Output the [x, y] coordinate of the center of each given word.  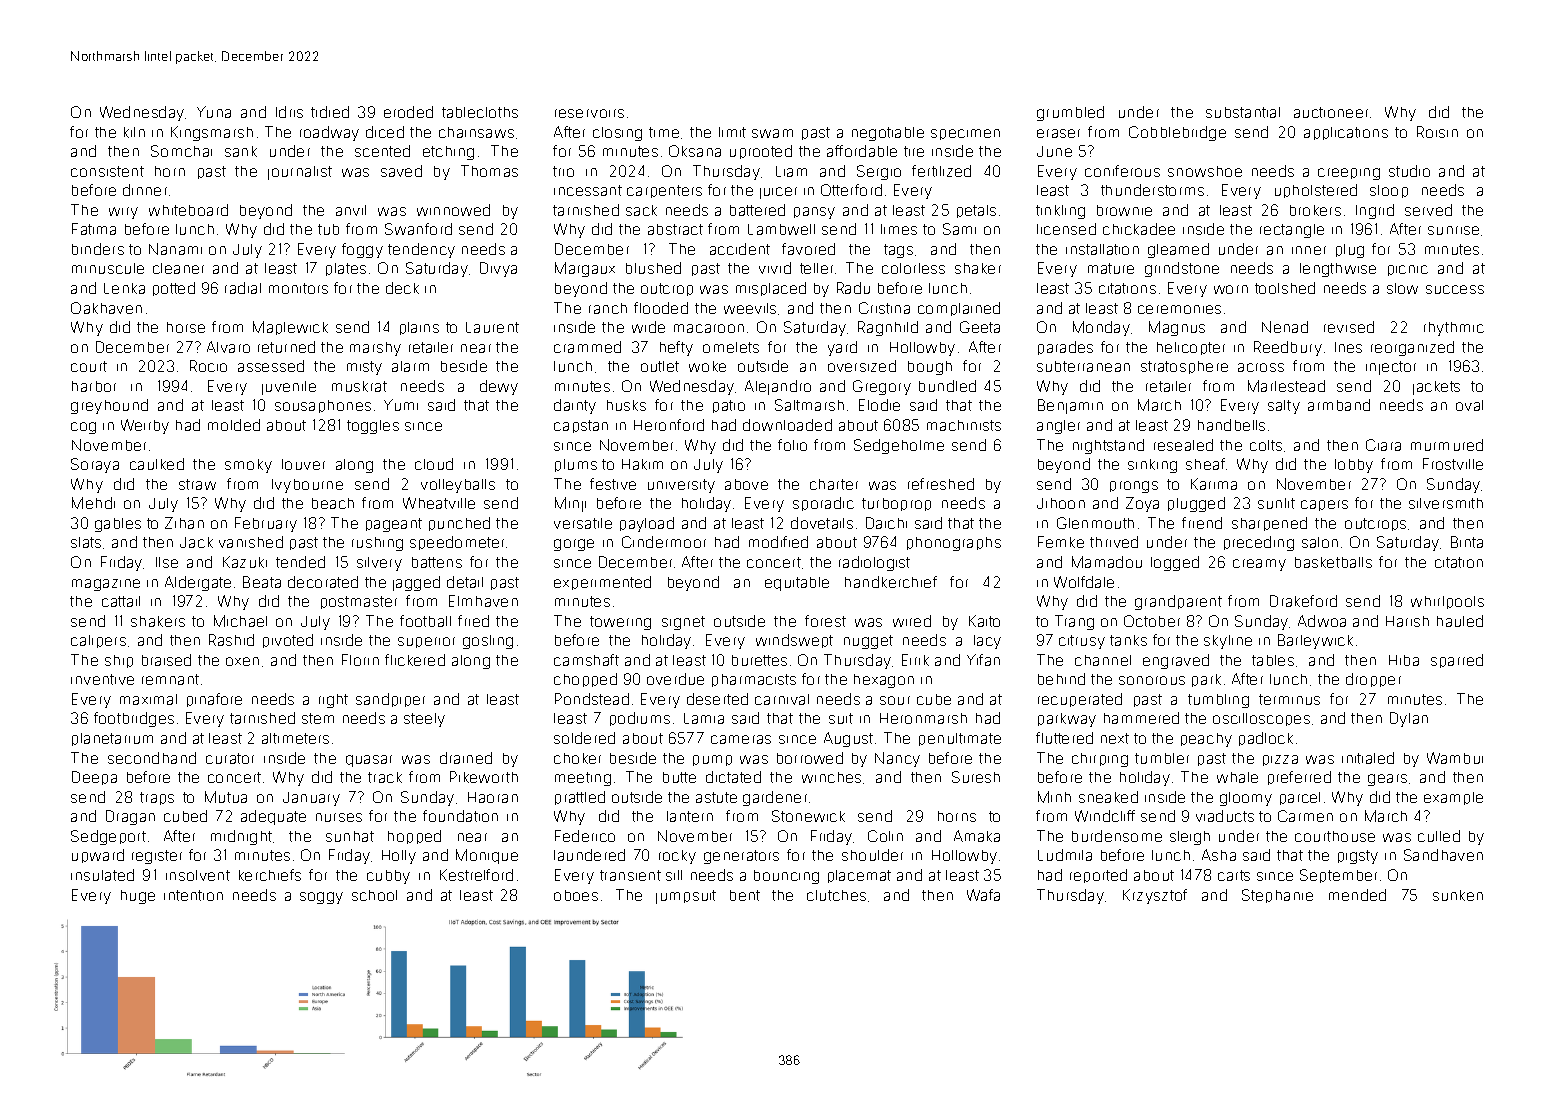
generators [741, 857]
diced [385, 132]
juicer [778, 193]
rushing [377, 544]
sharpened [1269, 524]
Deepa [94, 778]
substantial [1243, 112]
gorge [574, 545]
